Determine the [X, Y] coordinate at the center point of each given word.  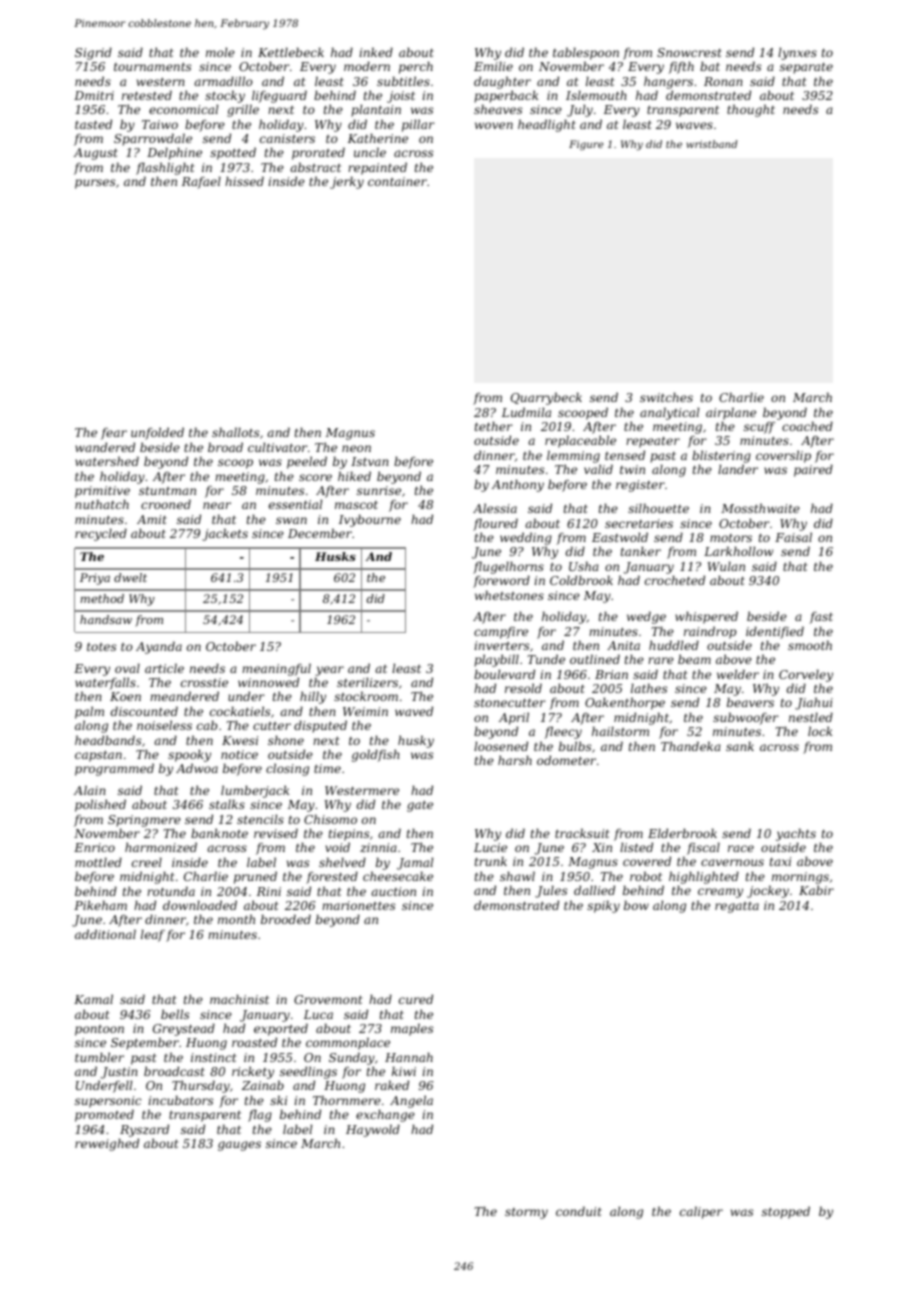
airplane [731, 413]
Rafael [201, 182]
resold [523, 688]
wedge [646, 617]
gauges [239, 1146]
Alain [90, 790]
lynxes [797, 53]
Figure [586, 145]
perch [416, 67]
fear [114, 434]
